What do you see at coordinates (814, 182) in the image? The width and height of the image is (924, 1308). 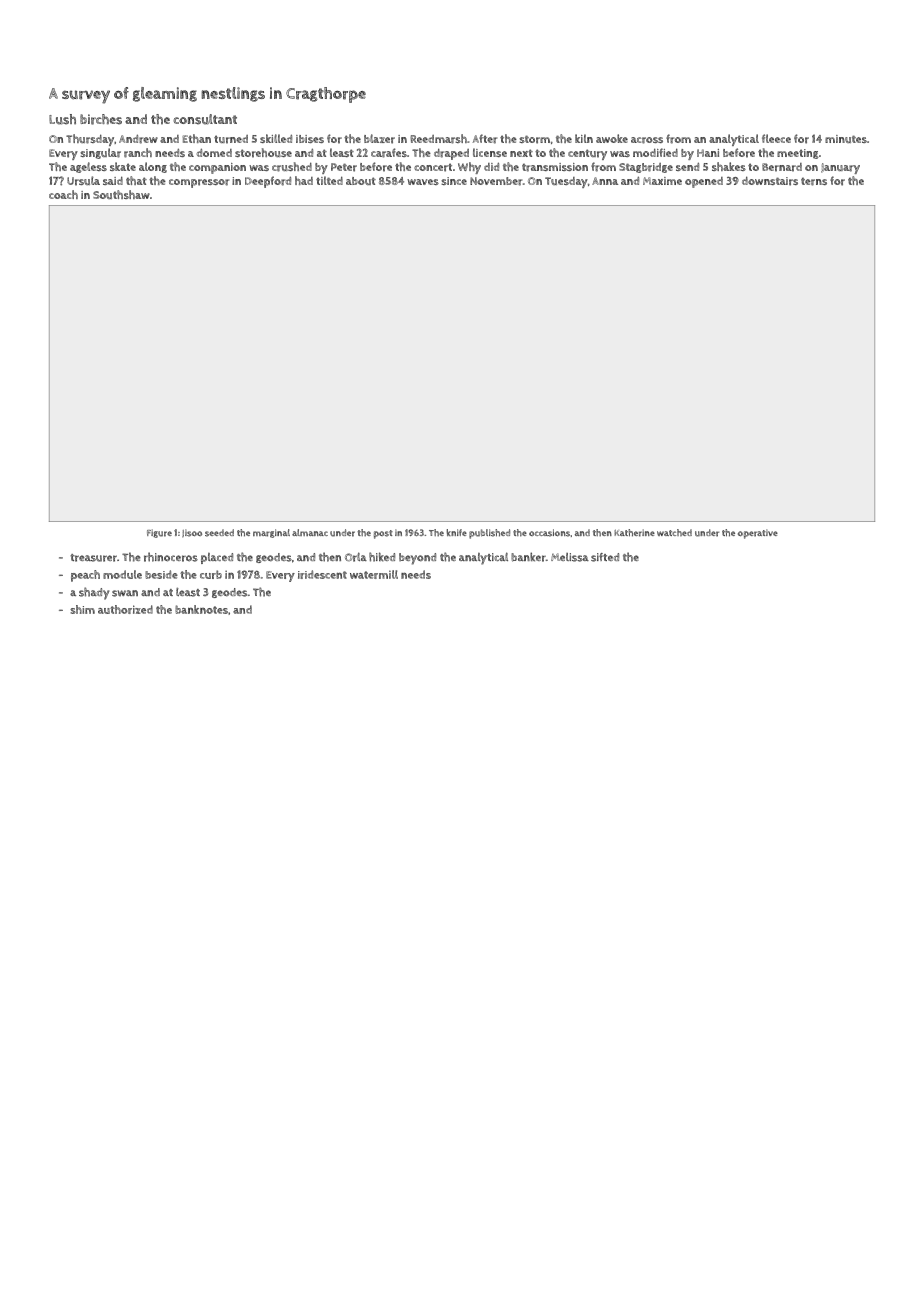 I see `terns` at bounding box center [814, 182].
